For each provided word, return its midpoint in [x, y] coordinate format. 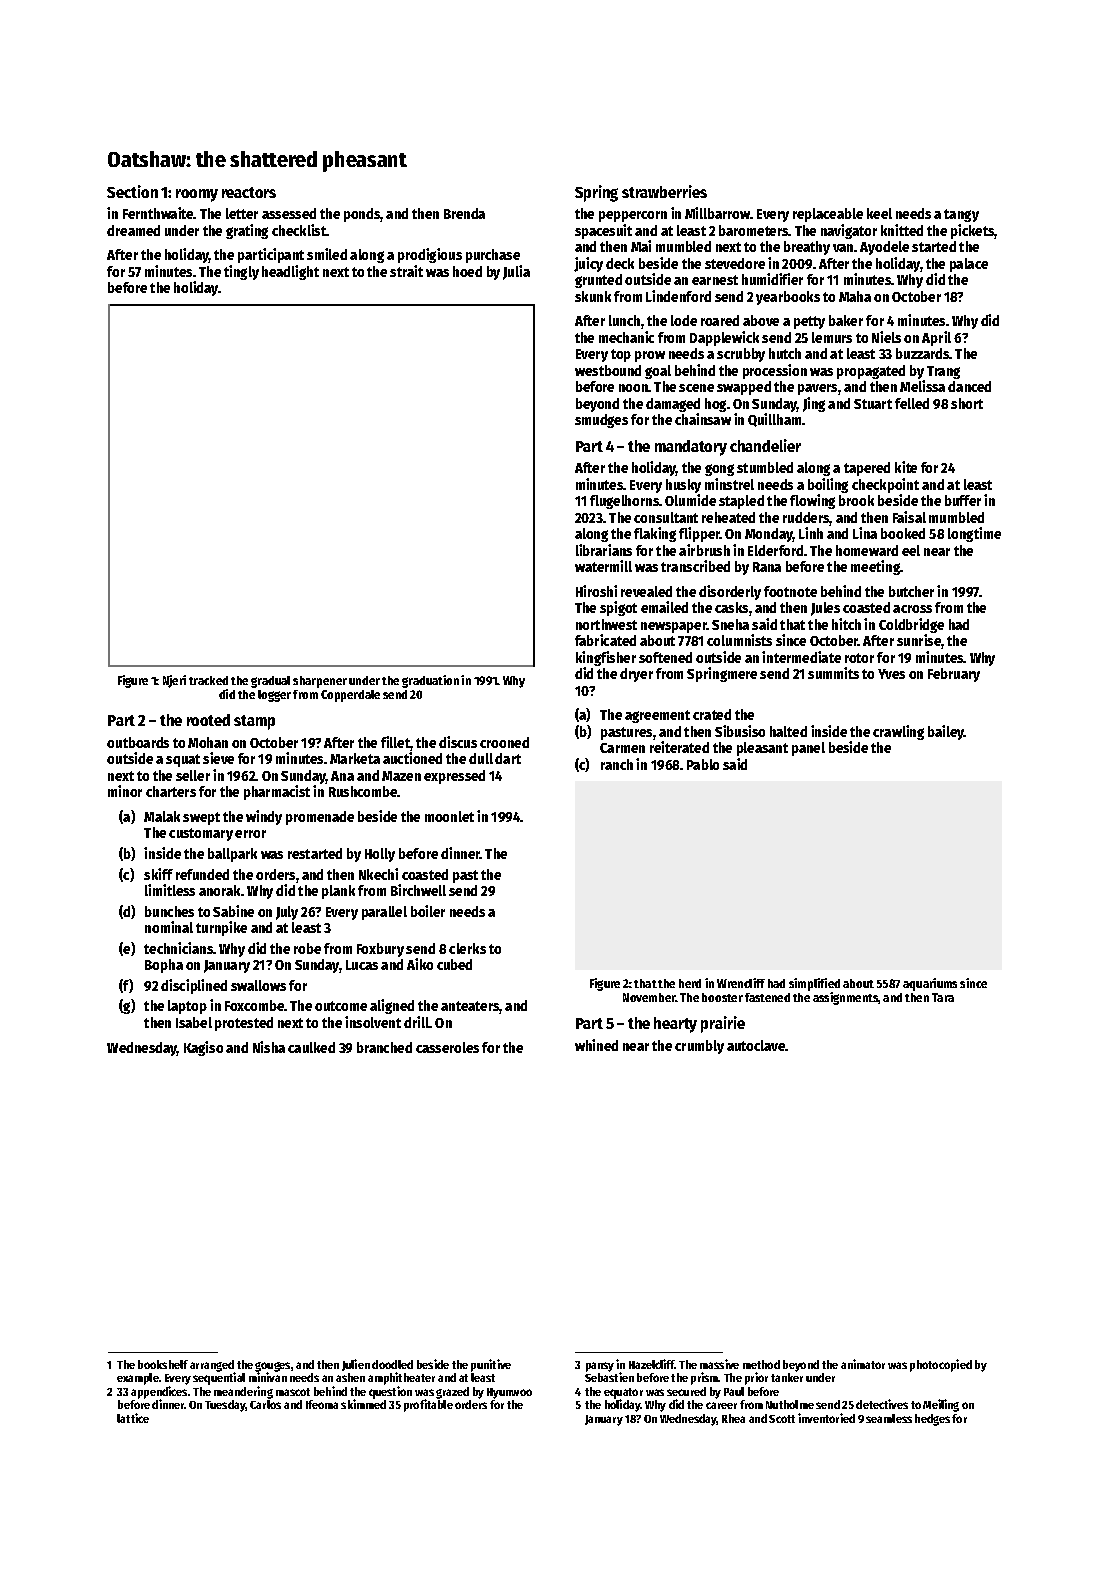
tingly [241, 272]
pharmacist [277, 792]
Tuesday [225, 1406]
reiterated [679, 747]
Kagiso [203, 1048]
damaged [673, 405]
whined [596, 1045]
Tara [943, 997]
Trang [943, 372]
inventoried [826, 1418]
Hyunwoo [509, 1393]
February [954, 675]
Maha [855, 296]
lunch [624, 320]
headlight [290, 272]
